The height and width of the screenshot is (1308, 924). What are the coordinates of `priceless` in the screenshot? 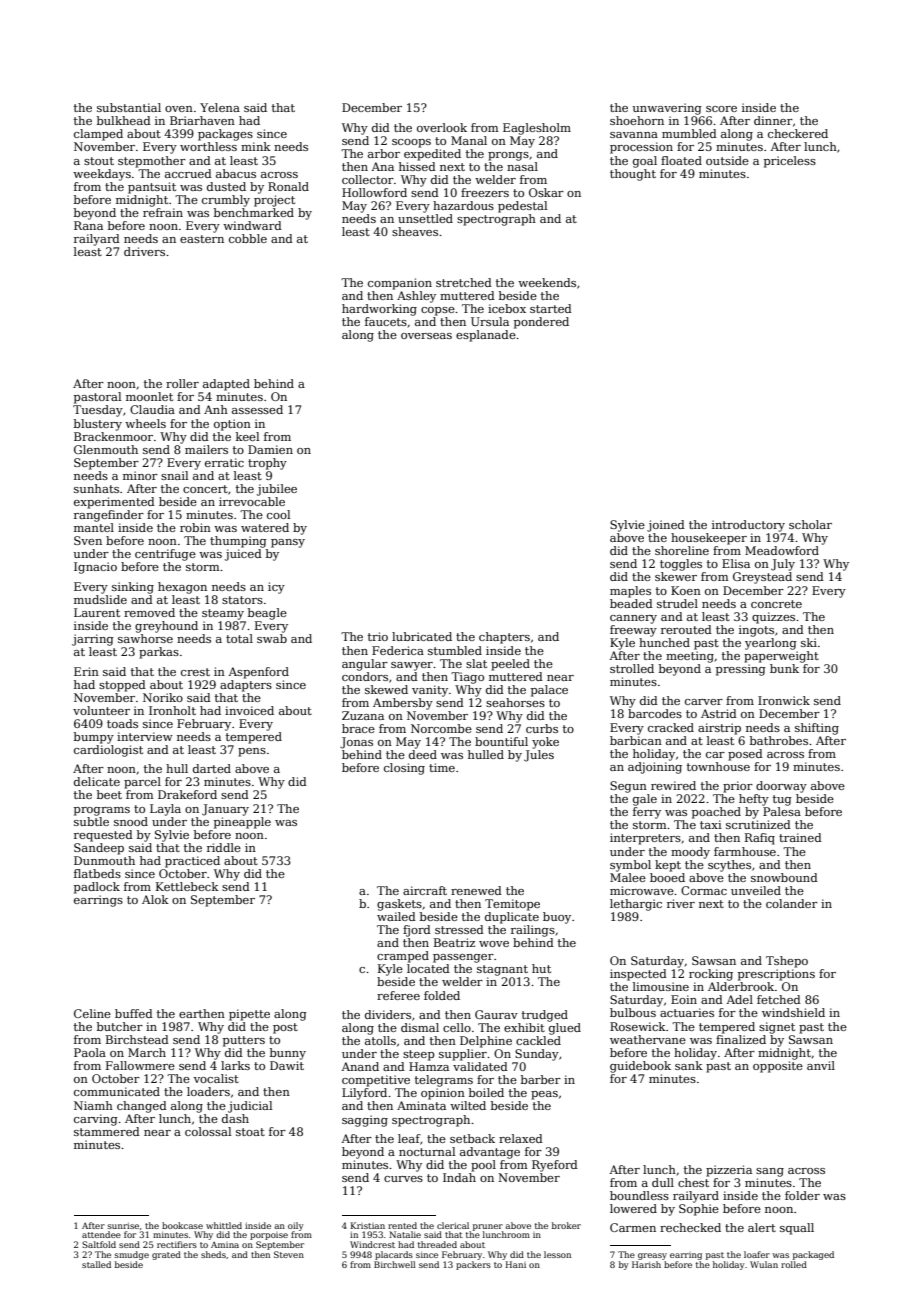 It's located at (790, 162).
